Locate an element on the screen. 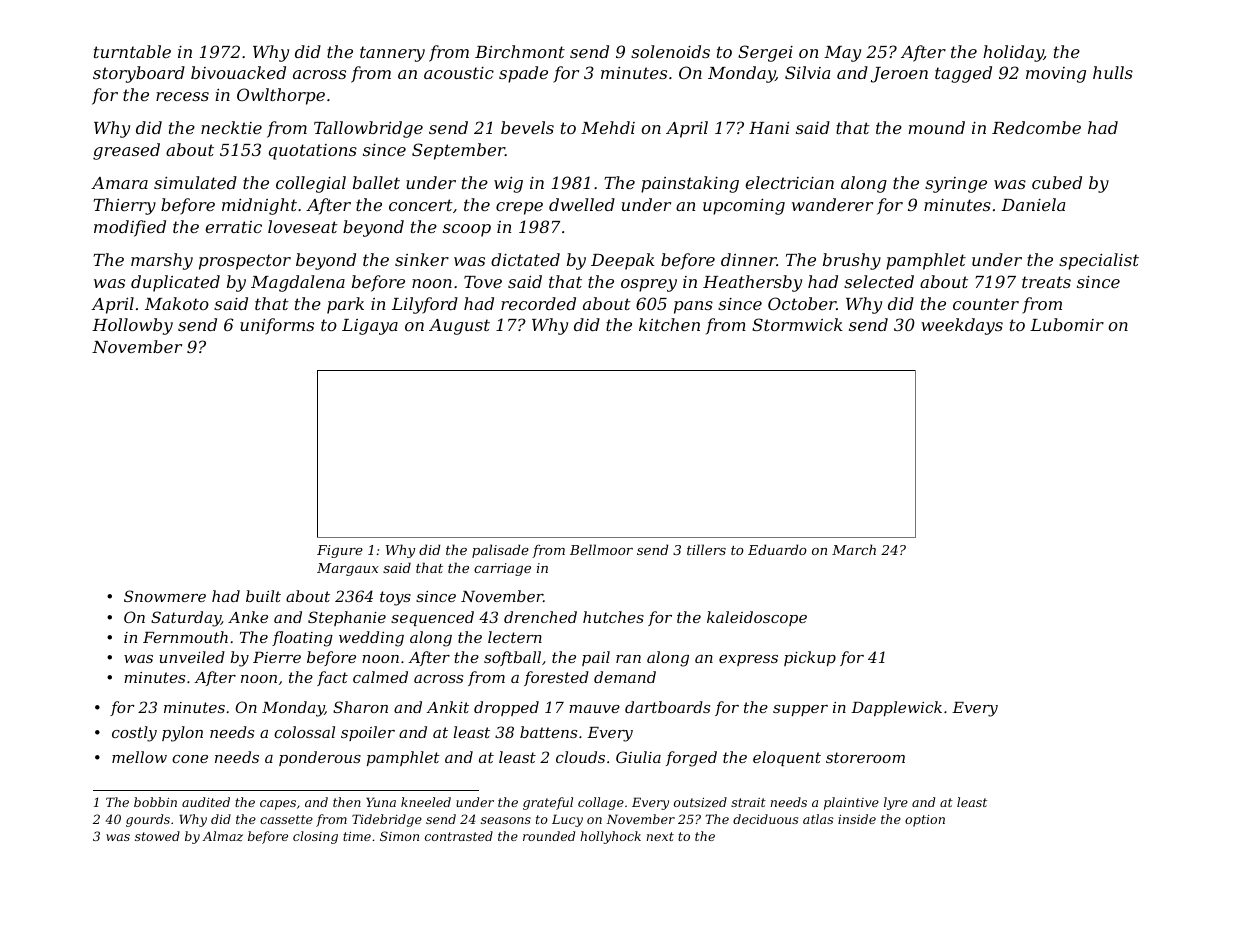 The image size is (1233, 952). March is located at coordinates (854, 549).
